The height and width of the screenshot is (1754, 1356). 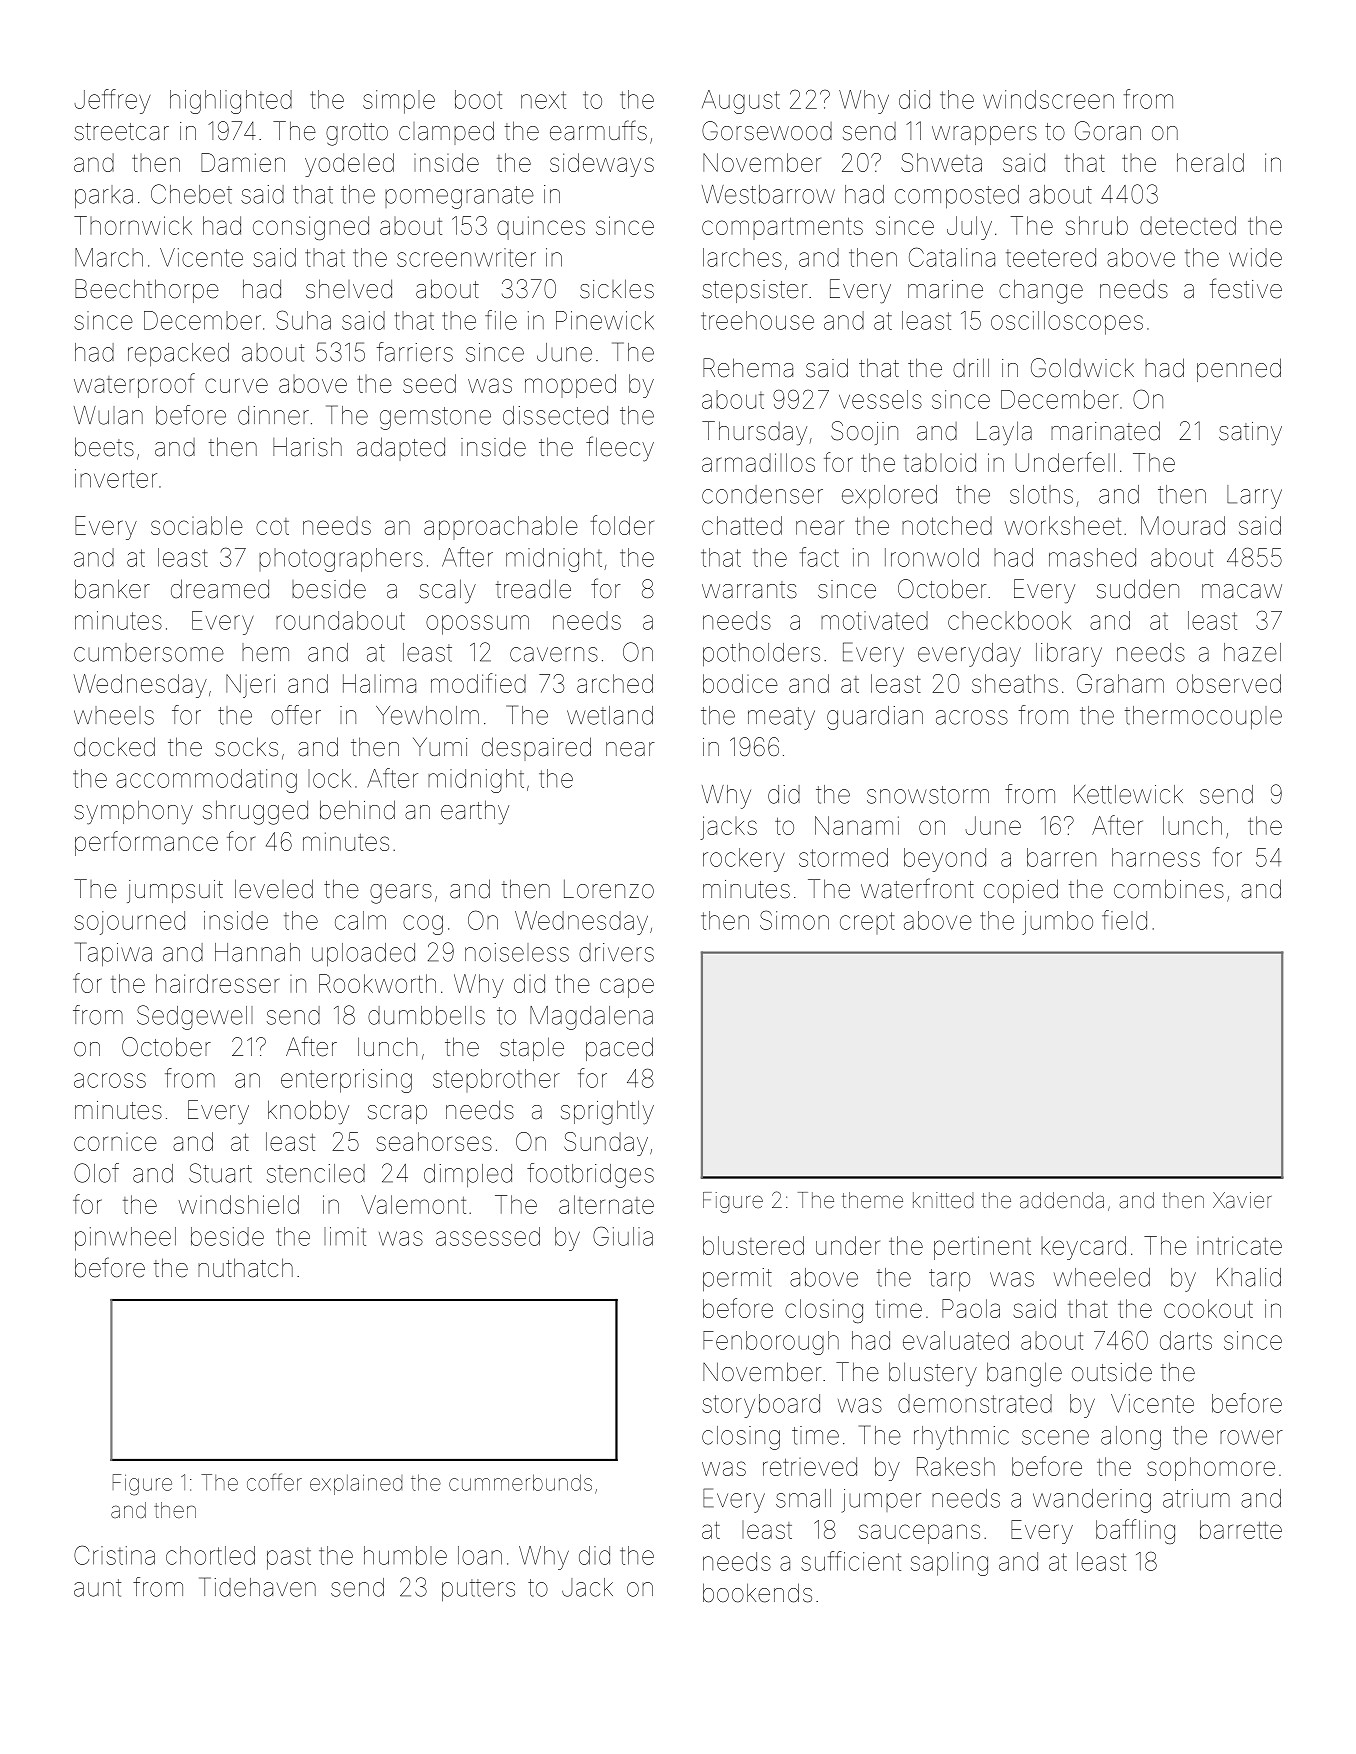 I want to click on retrieved, so click(x=810, y=1466).
